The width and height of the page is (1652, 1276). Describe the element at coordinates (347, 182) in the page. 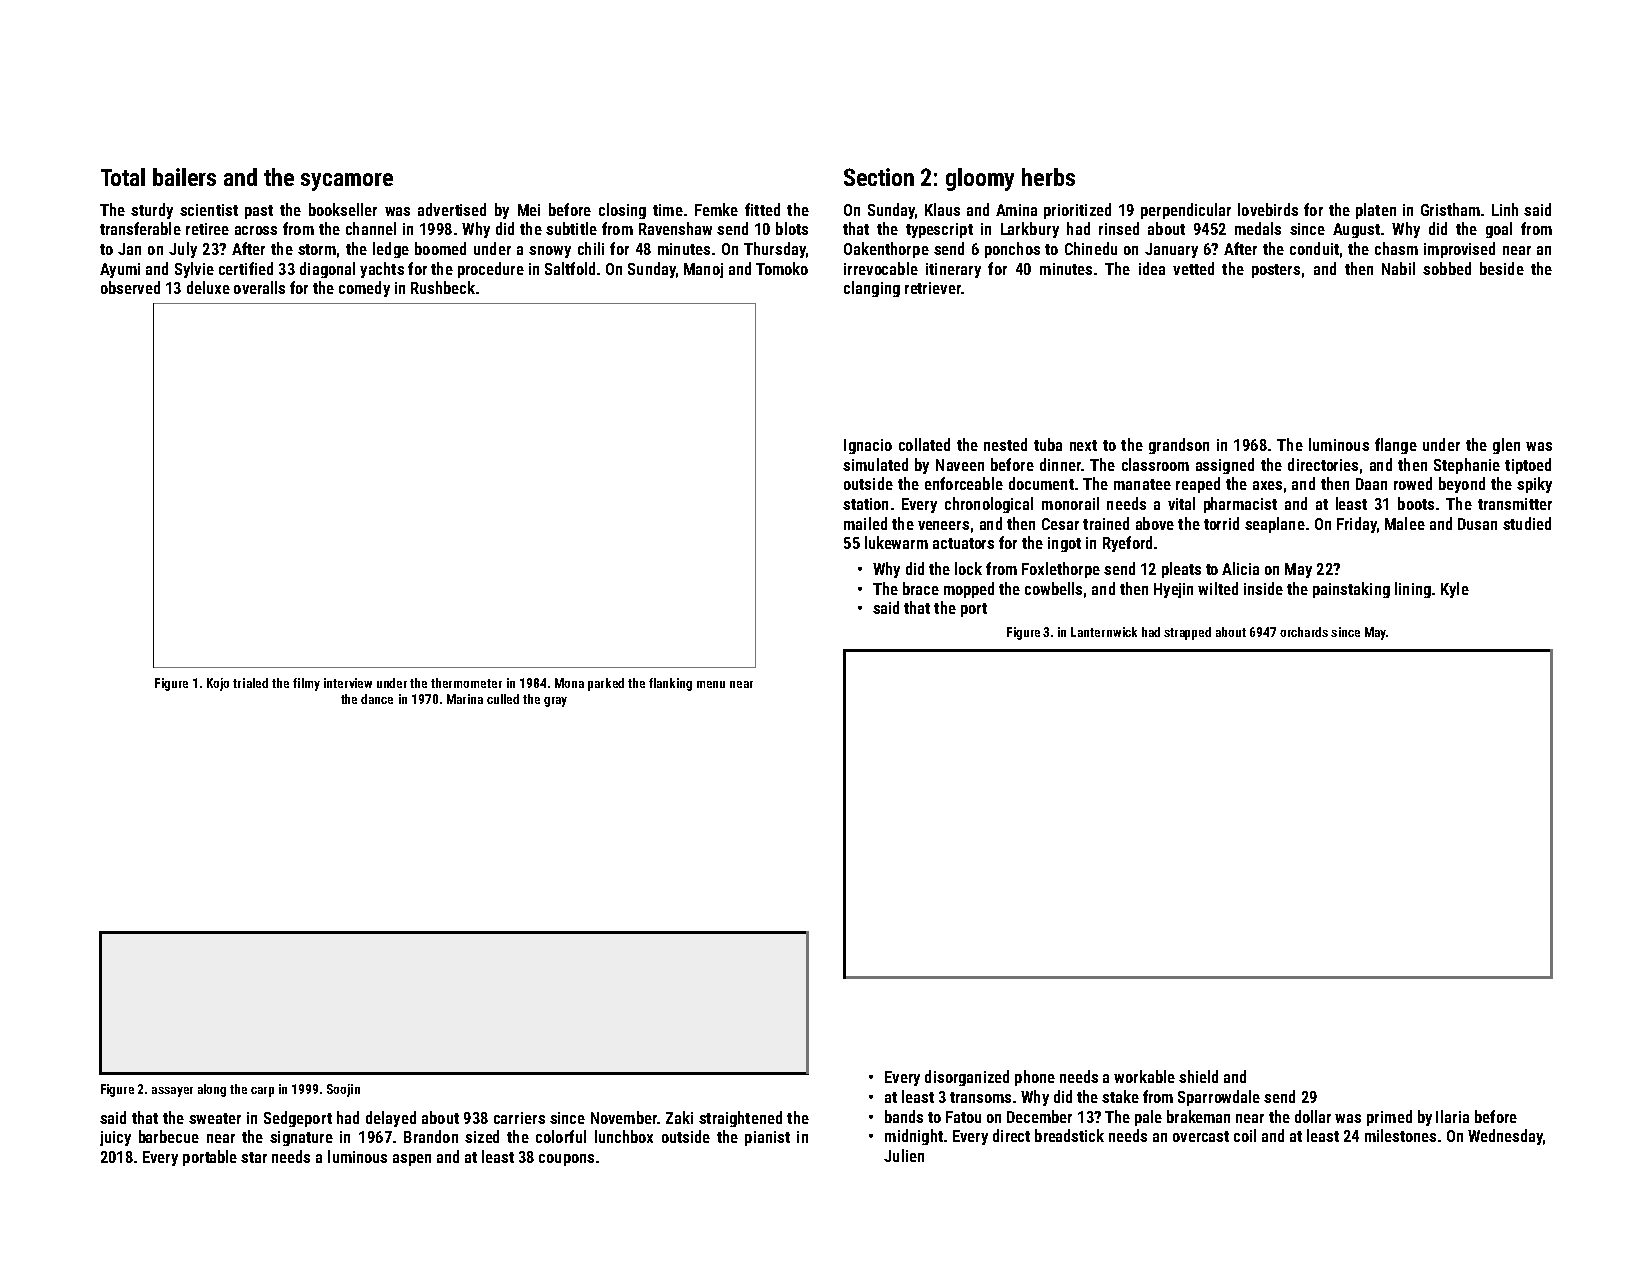

I see `sycamore` at that location.
